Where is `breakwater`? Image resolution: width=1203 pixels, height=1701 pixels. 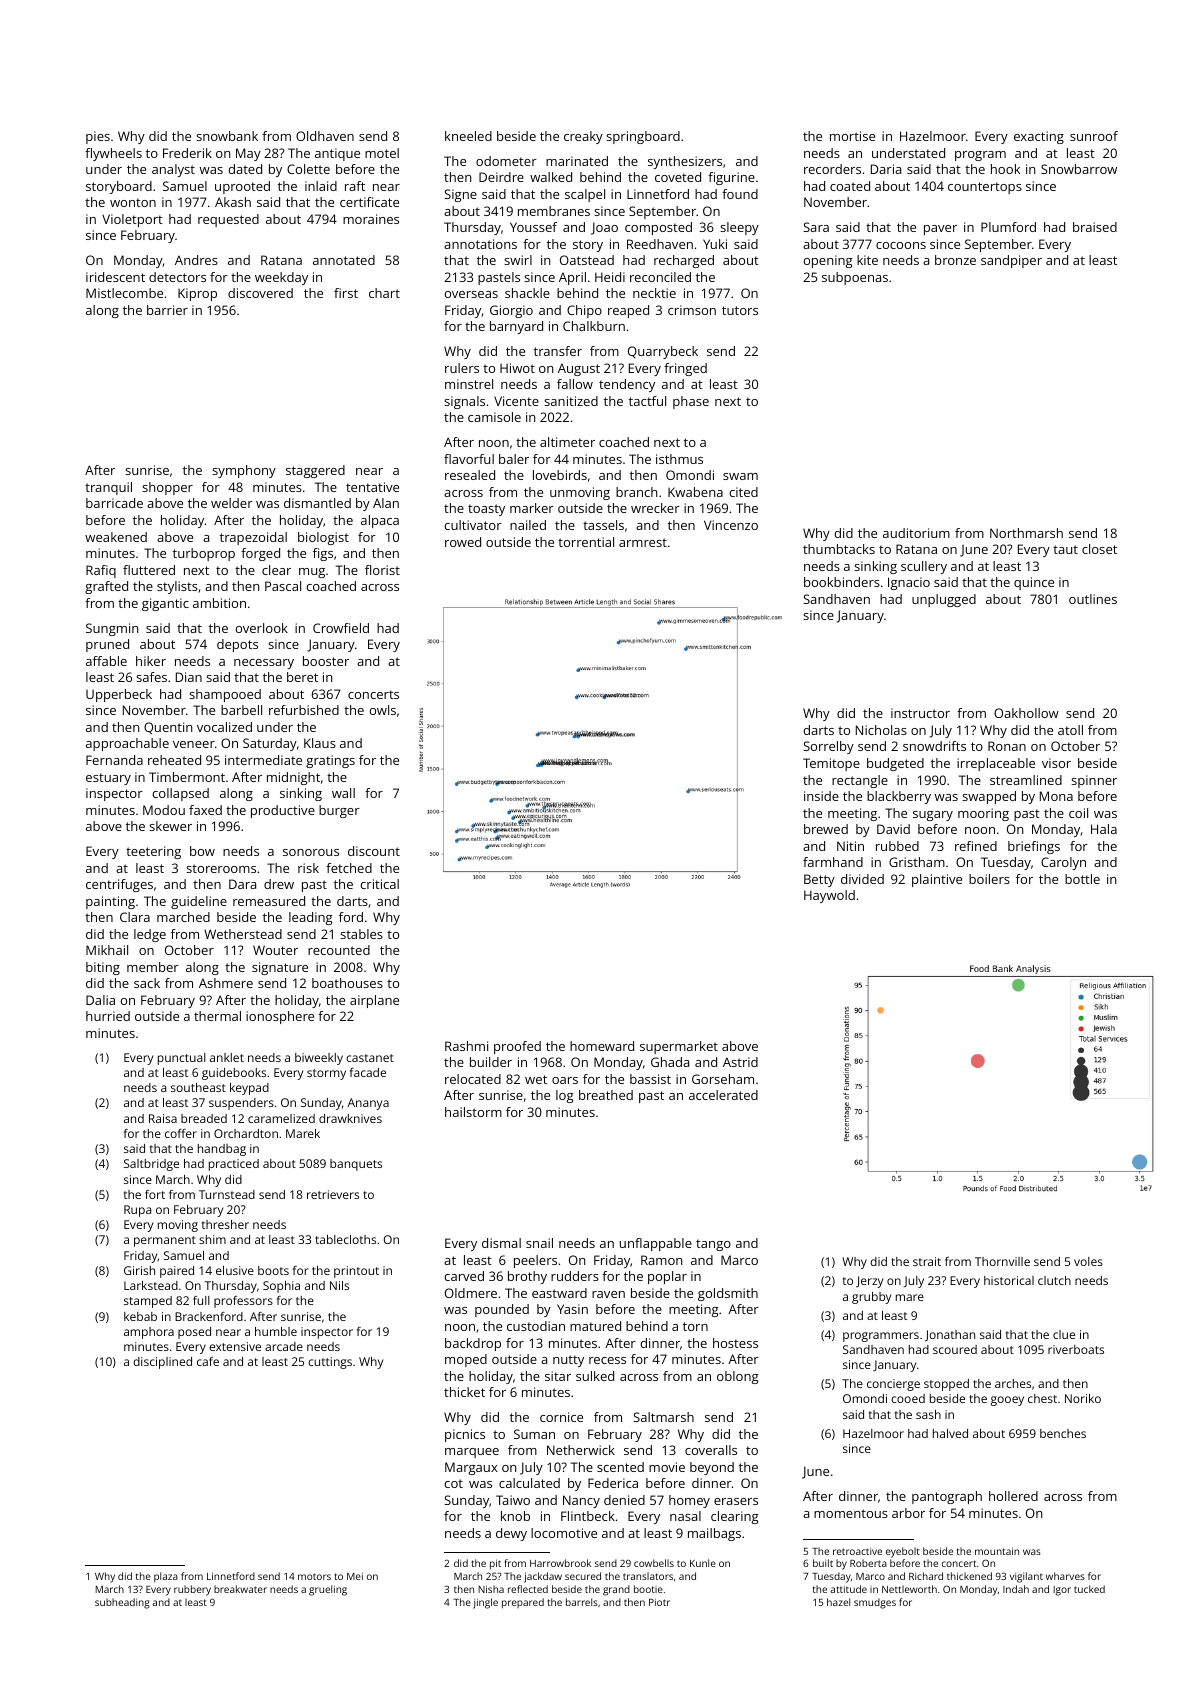 breakwater is located at coordinates (240, 1589).
